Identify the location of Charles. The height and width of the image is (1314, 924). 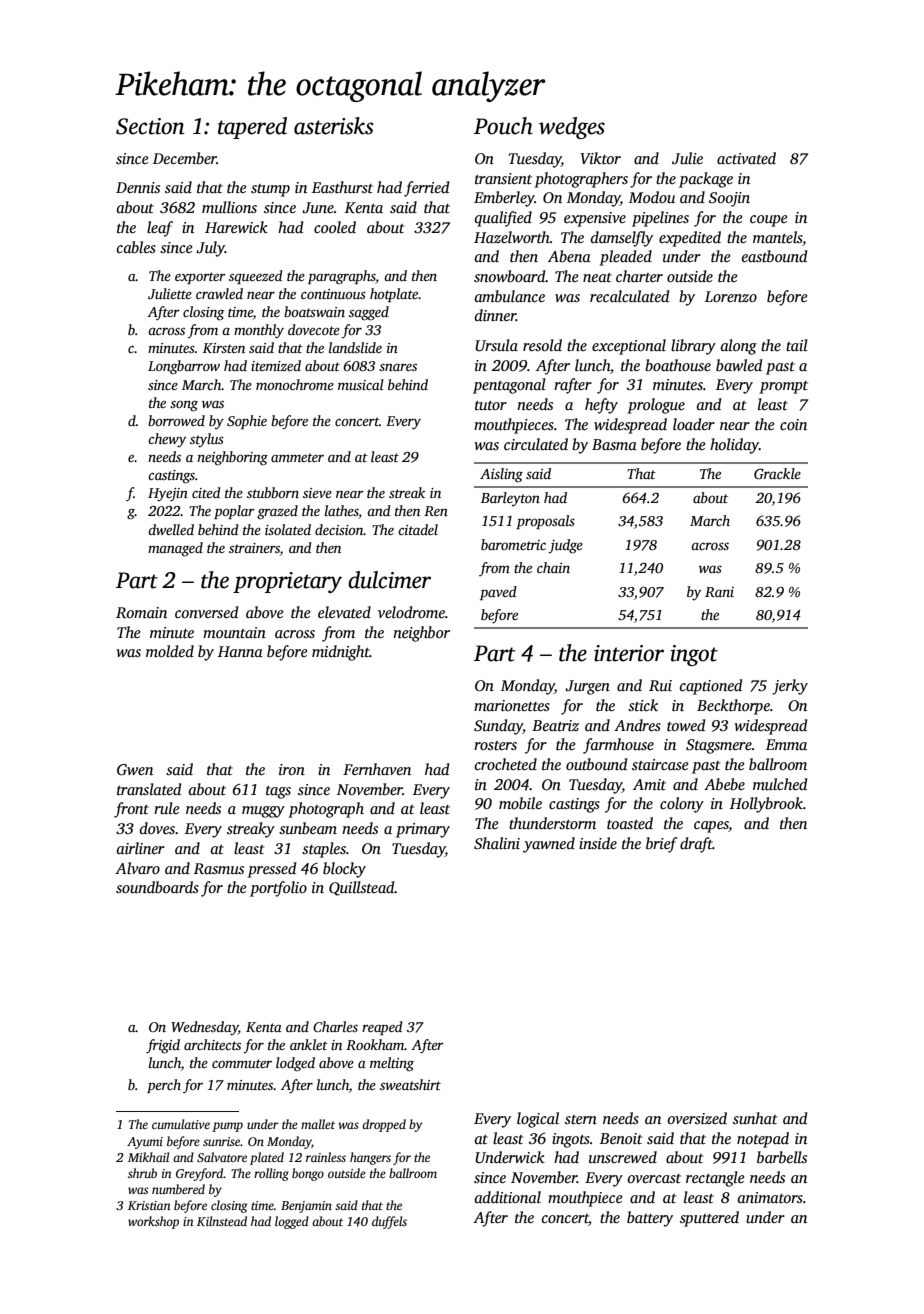
(335, 1026).
